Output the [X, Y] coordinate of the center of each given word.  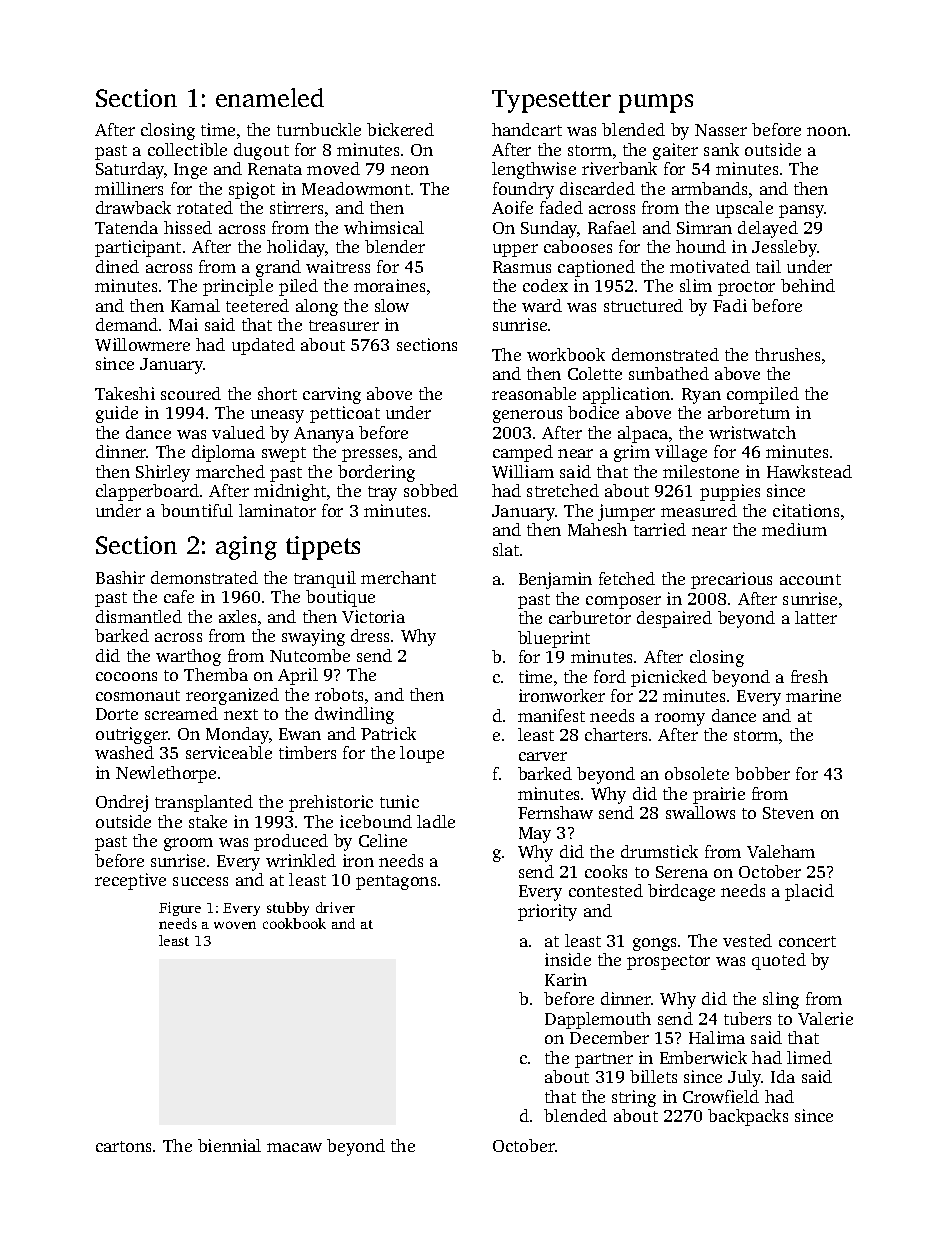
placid [809, 892]
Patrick [388, 733]
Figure [180, 909]
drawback [133, 207]
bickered [400, 129]
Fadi [730, 305]
